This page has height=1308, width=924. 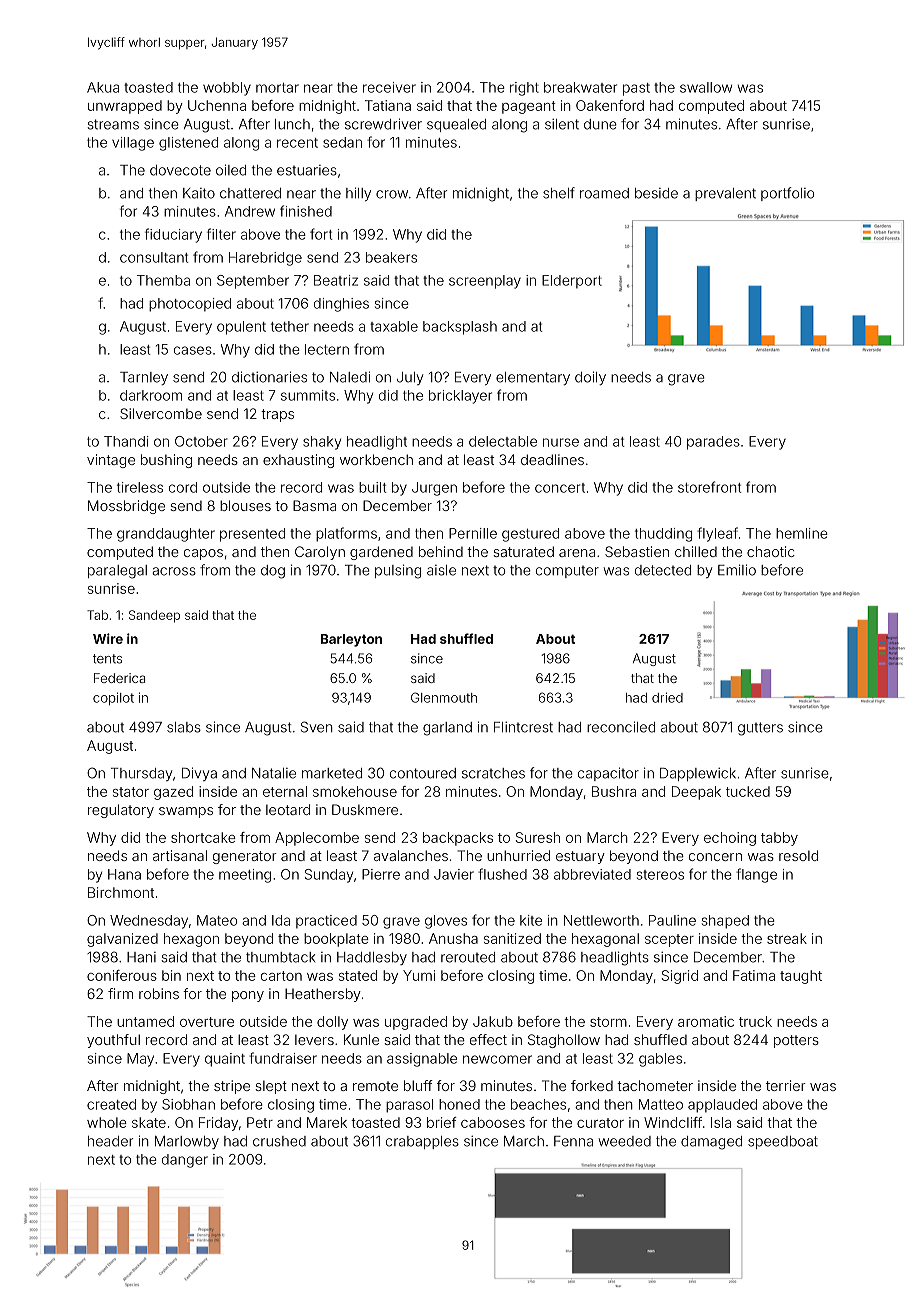 I want to click on receiver, so click(x=389, y=87).
